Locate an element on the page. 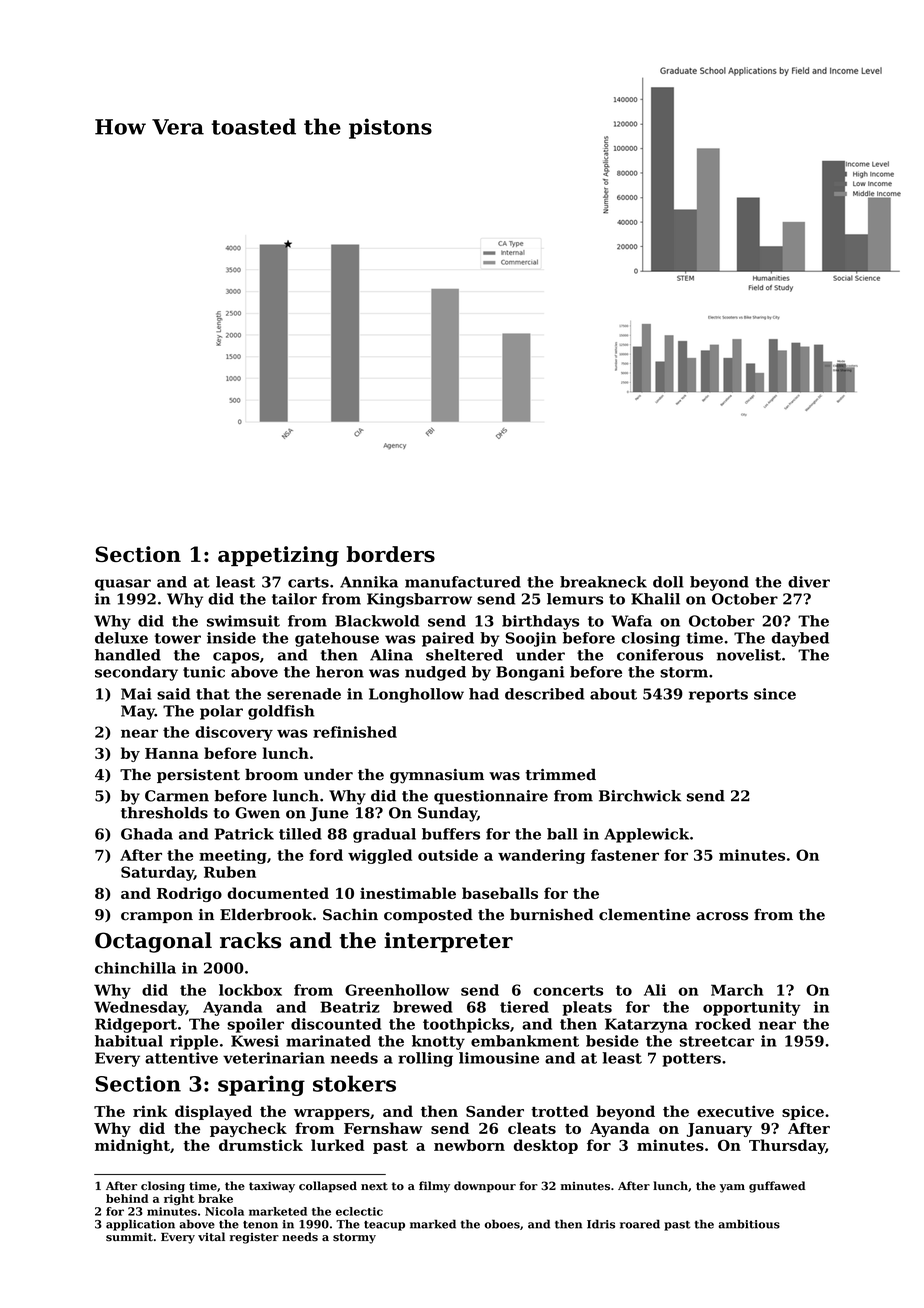  appetizing is located at coordinates (278, 556).
